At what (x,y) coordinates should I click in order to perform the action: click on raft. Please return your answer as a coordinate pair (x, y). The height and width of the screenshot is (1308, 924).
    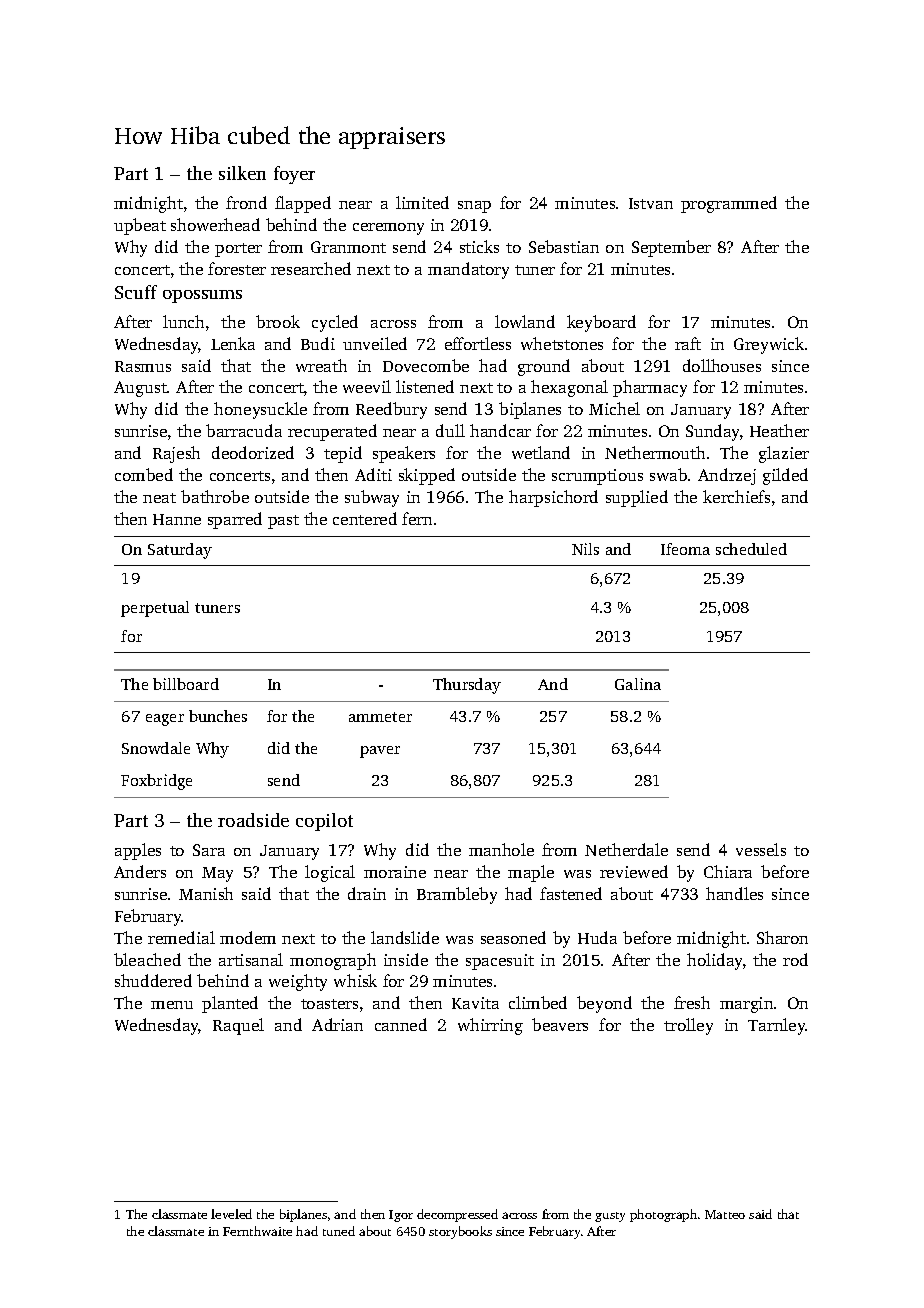
    Looking at the image, I should click on (688, 343).
